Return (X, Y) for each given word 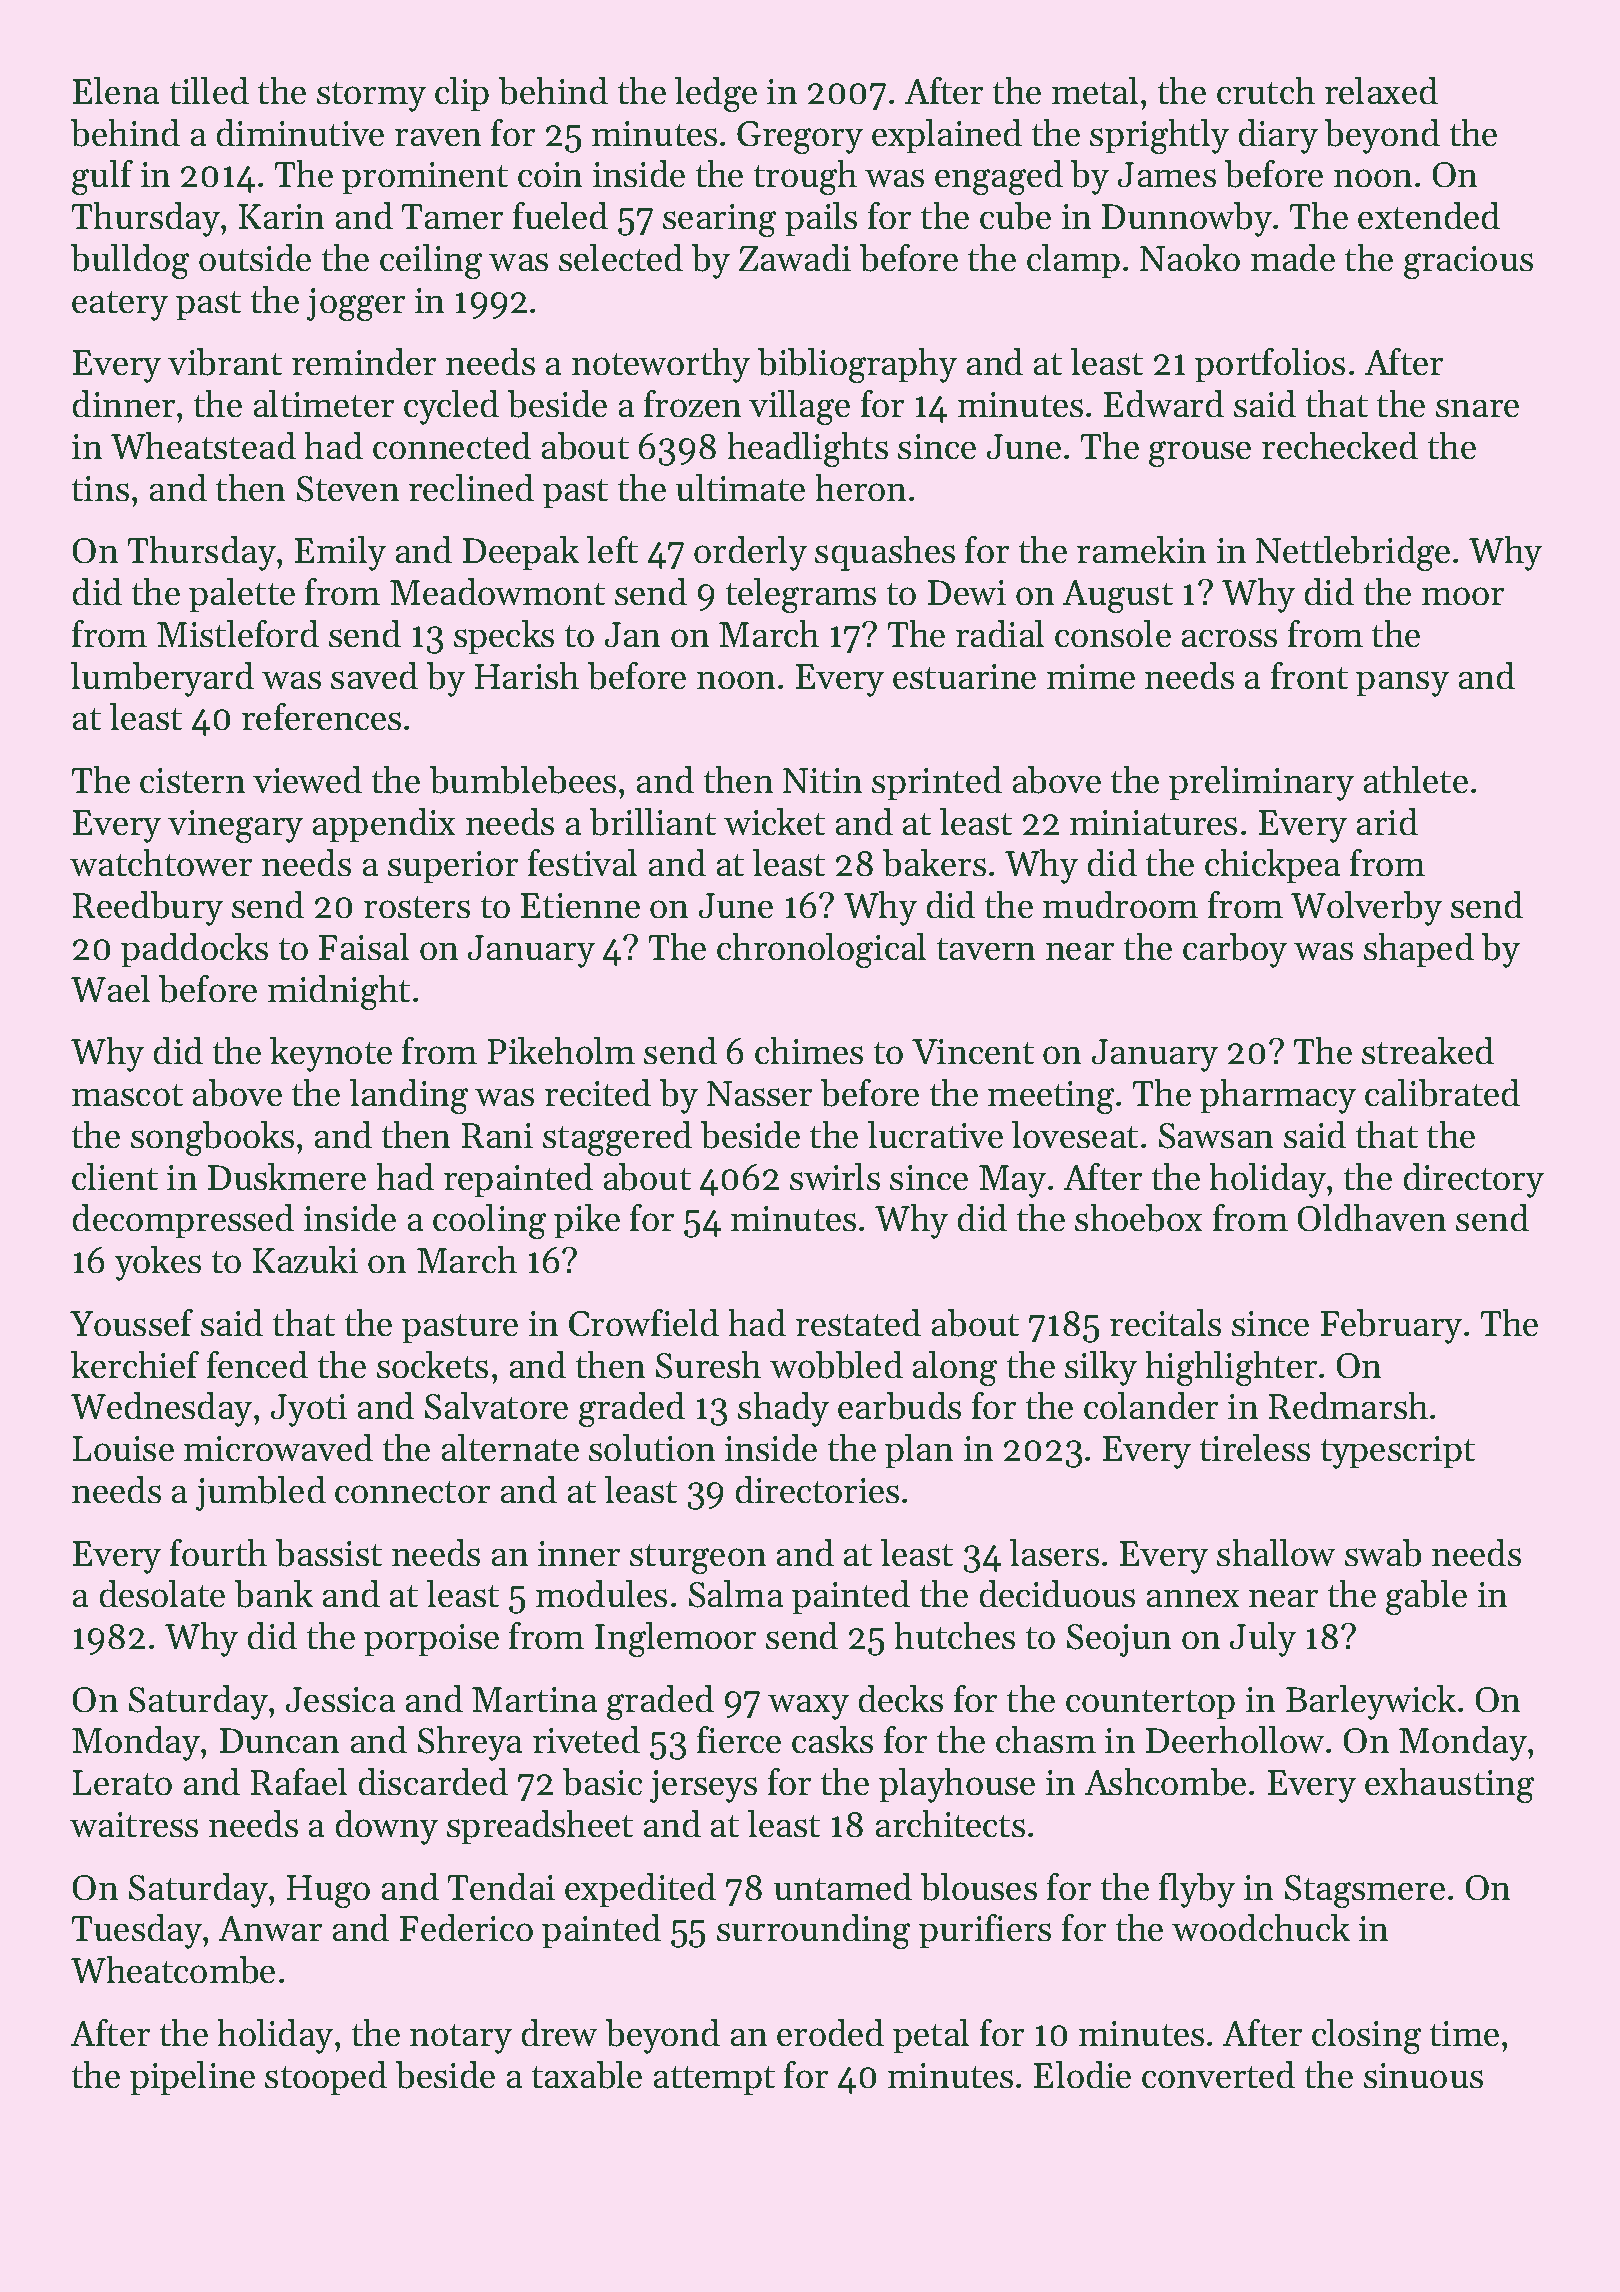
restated (858, 1323)
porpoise (431, 1640)
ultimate (740, 488)
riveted (586, 1740)
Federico (466, 1928)
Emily (340, 553)
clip (462, 94)
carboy (1235, 950)
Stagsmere (1365, 1892)
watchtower (161, 863)
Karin (281, 217)
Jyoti (309, 1410)
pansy (1402, 684)
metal (1095, 91)
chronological (821, 951)
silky (1101, 1368)
